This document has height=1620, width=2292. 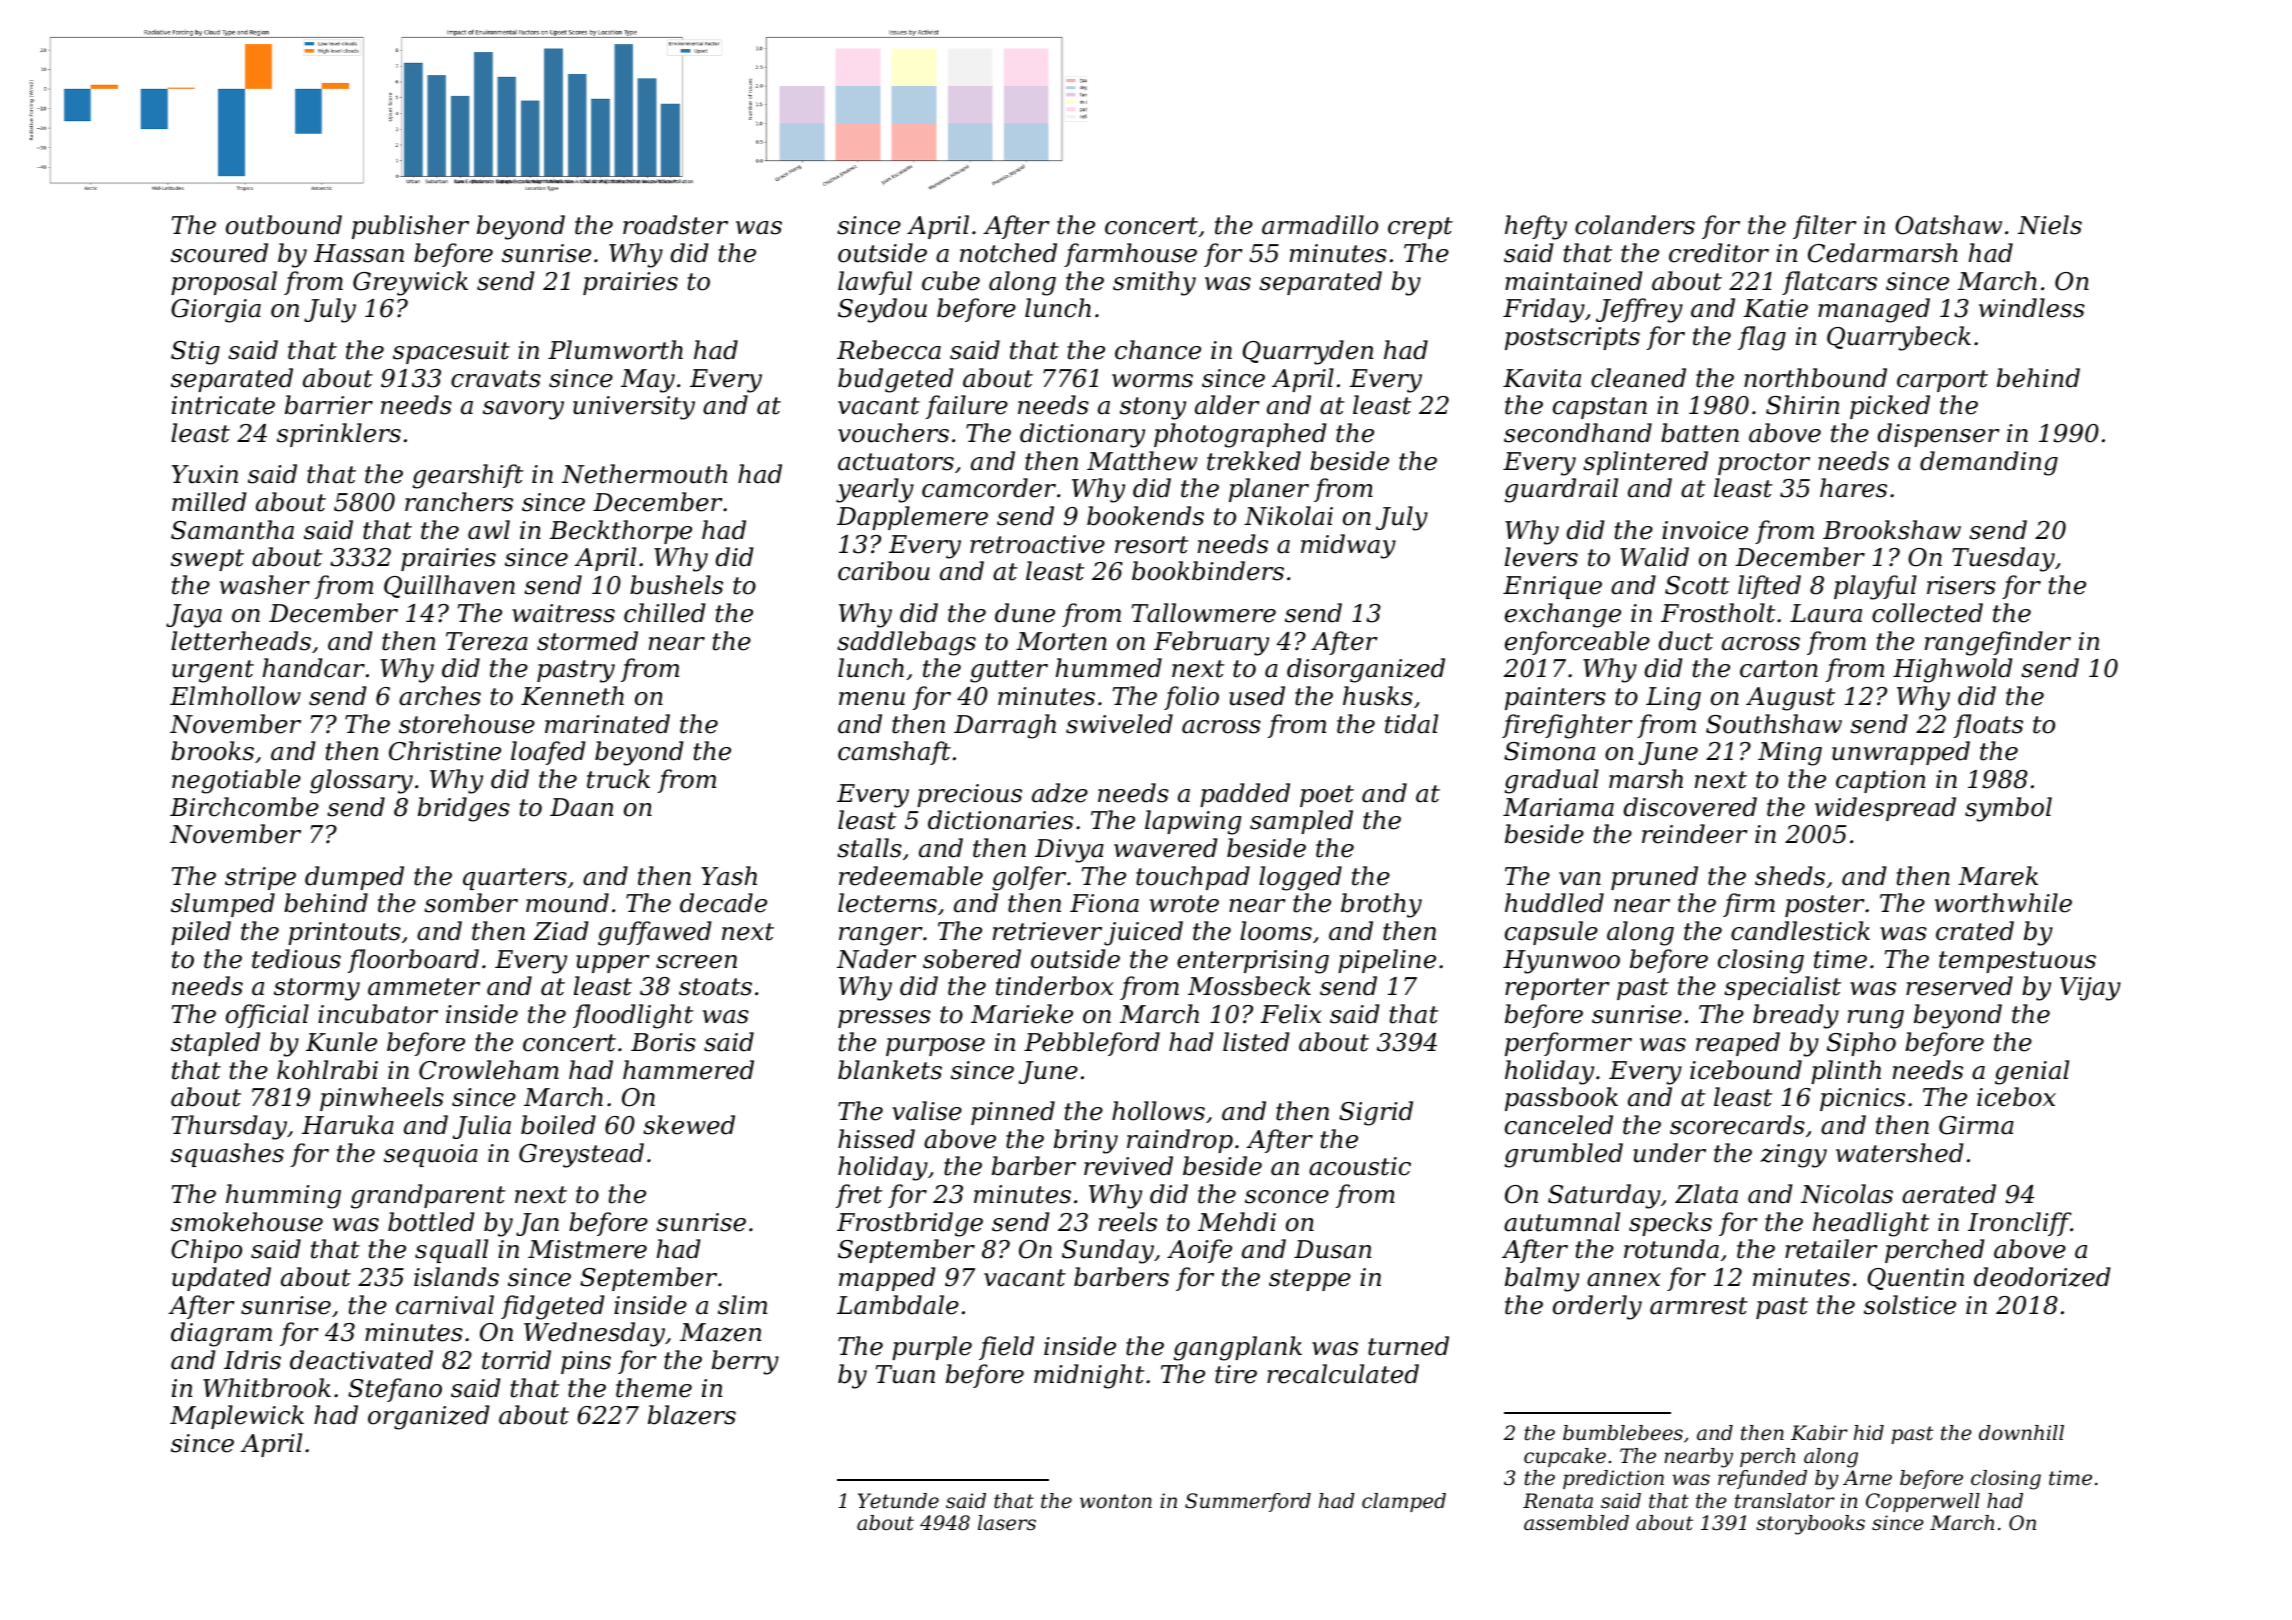 What do you see at coordinates (451, 352) in the document?
I see `spacesuit` at bounding box center [451, 352].
